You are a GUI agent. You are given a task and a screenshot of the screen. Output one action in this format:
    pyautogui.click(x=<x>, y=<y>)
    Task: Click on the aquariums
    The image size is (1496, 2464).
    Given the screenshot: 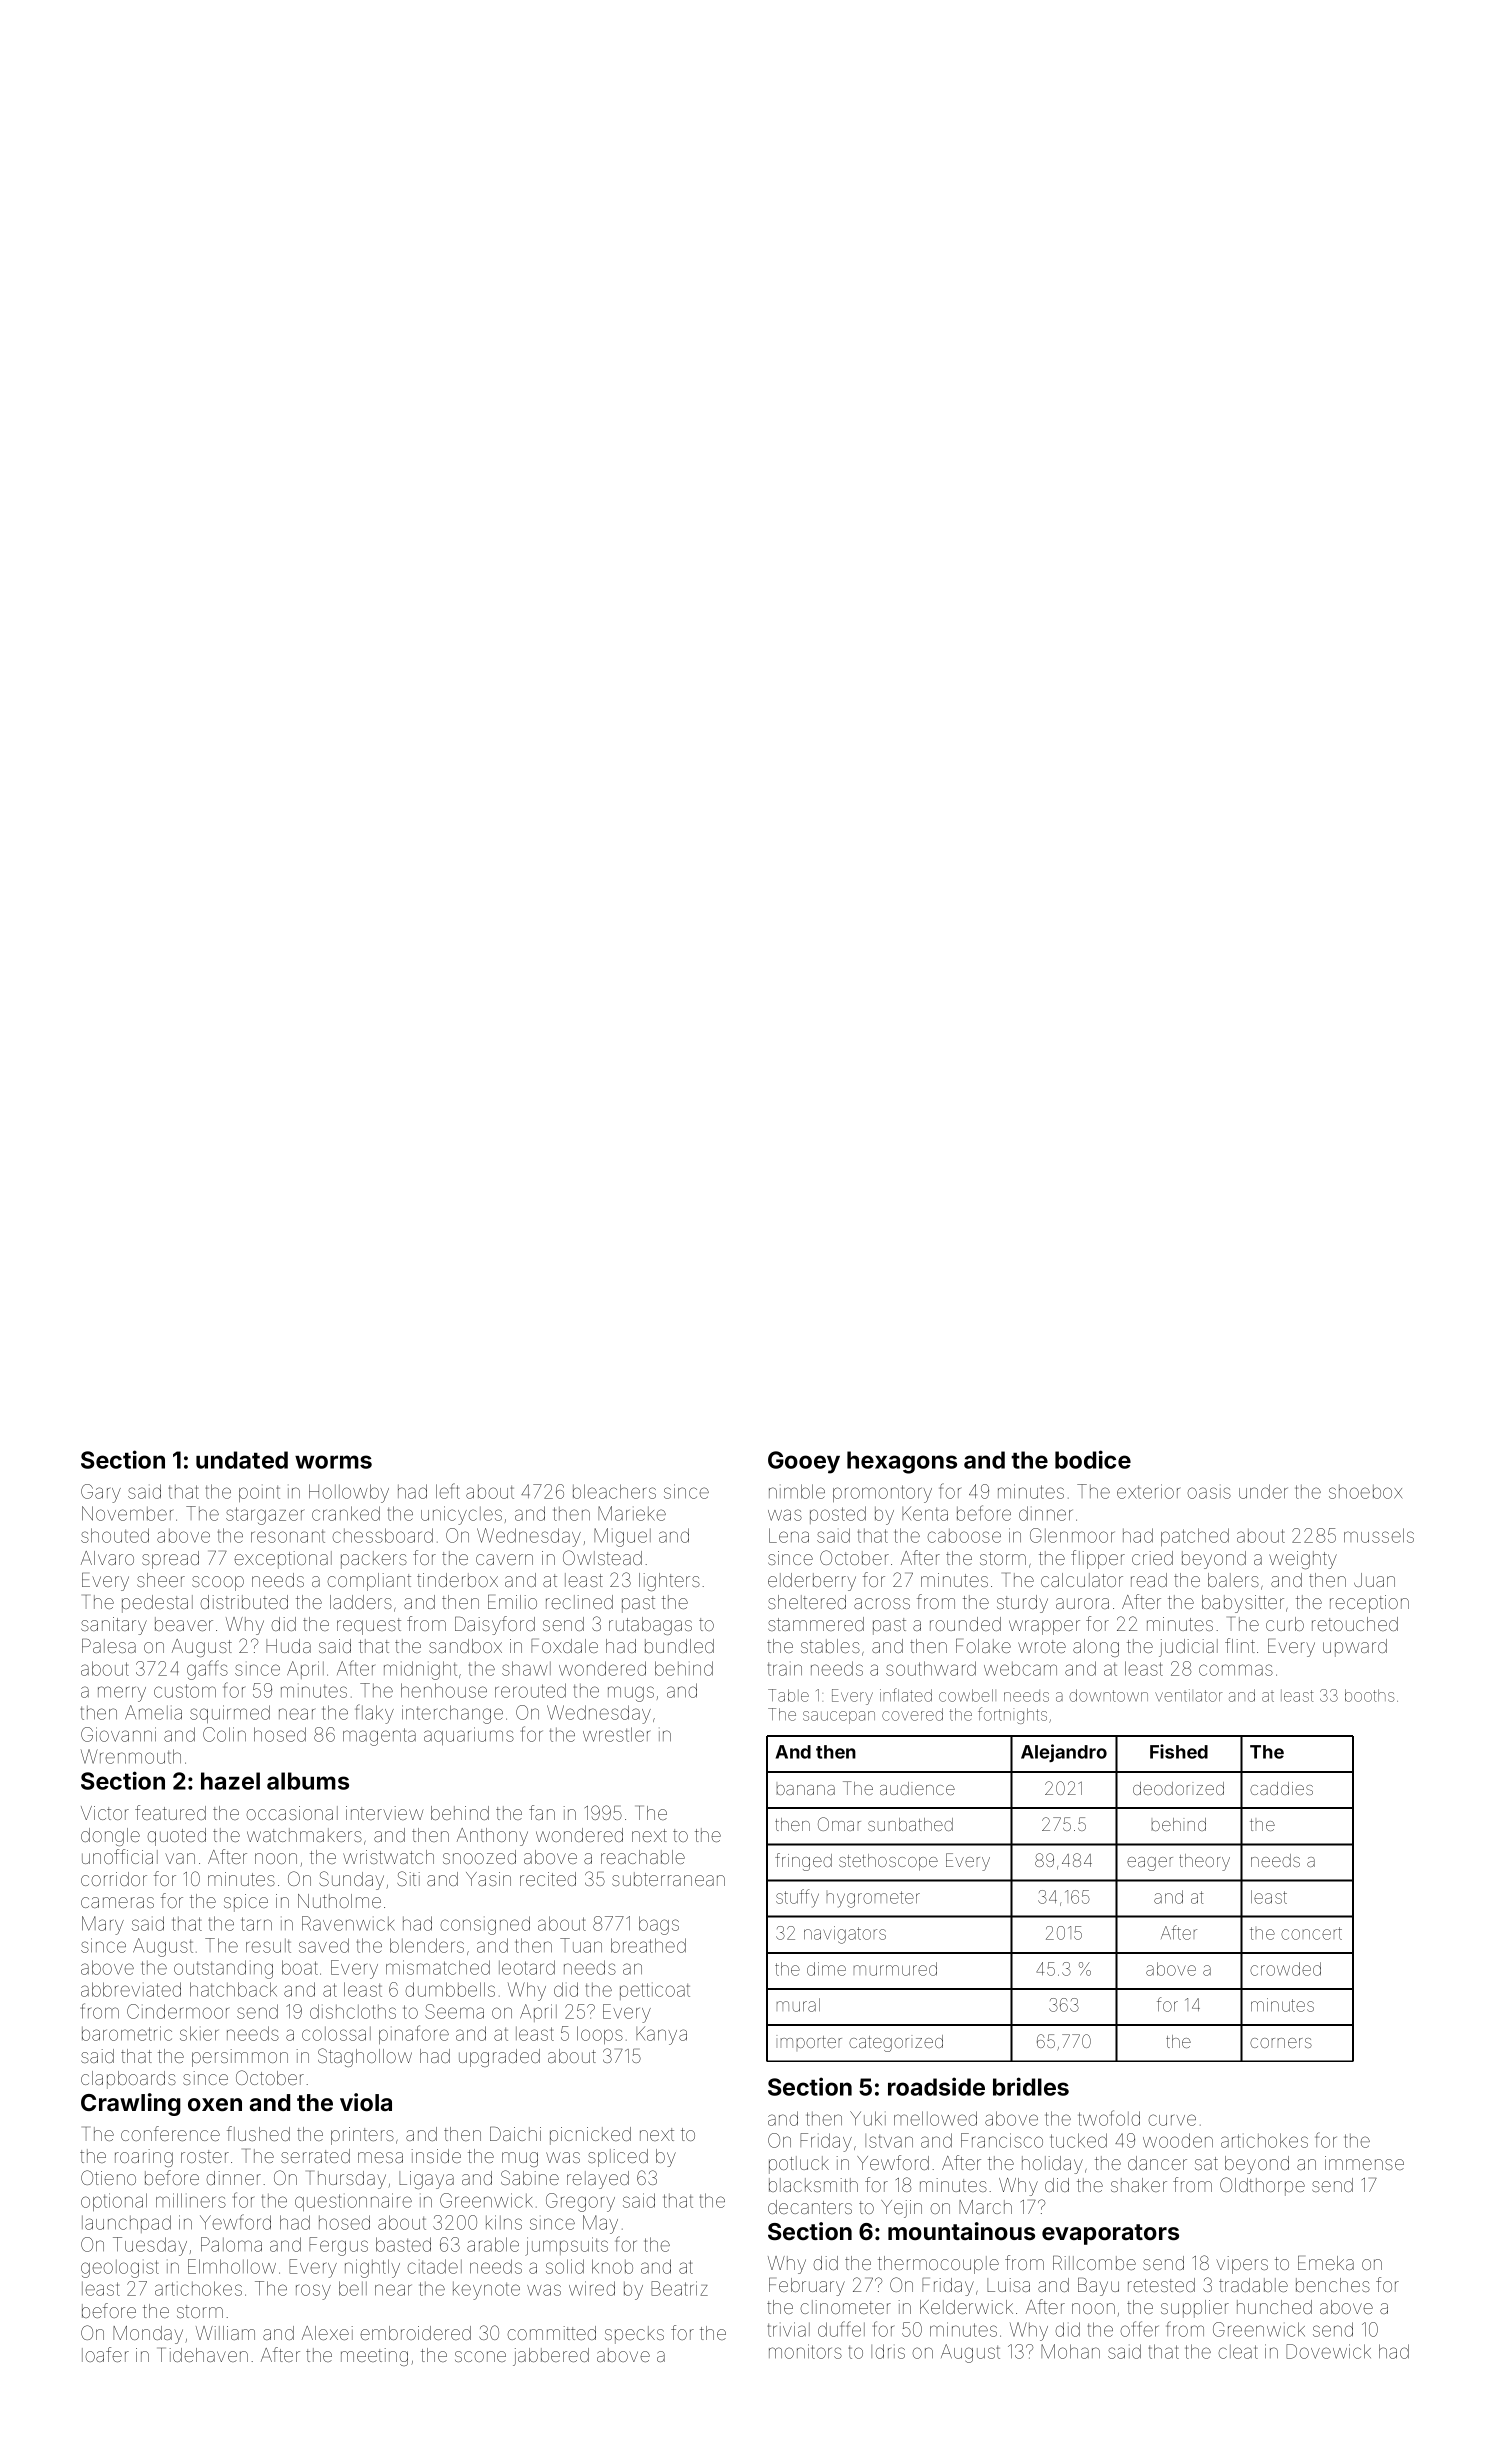 What is the action you would take?
    pyautogui.click(x=469, y=1736)
